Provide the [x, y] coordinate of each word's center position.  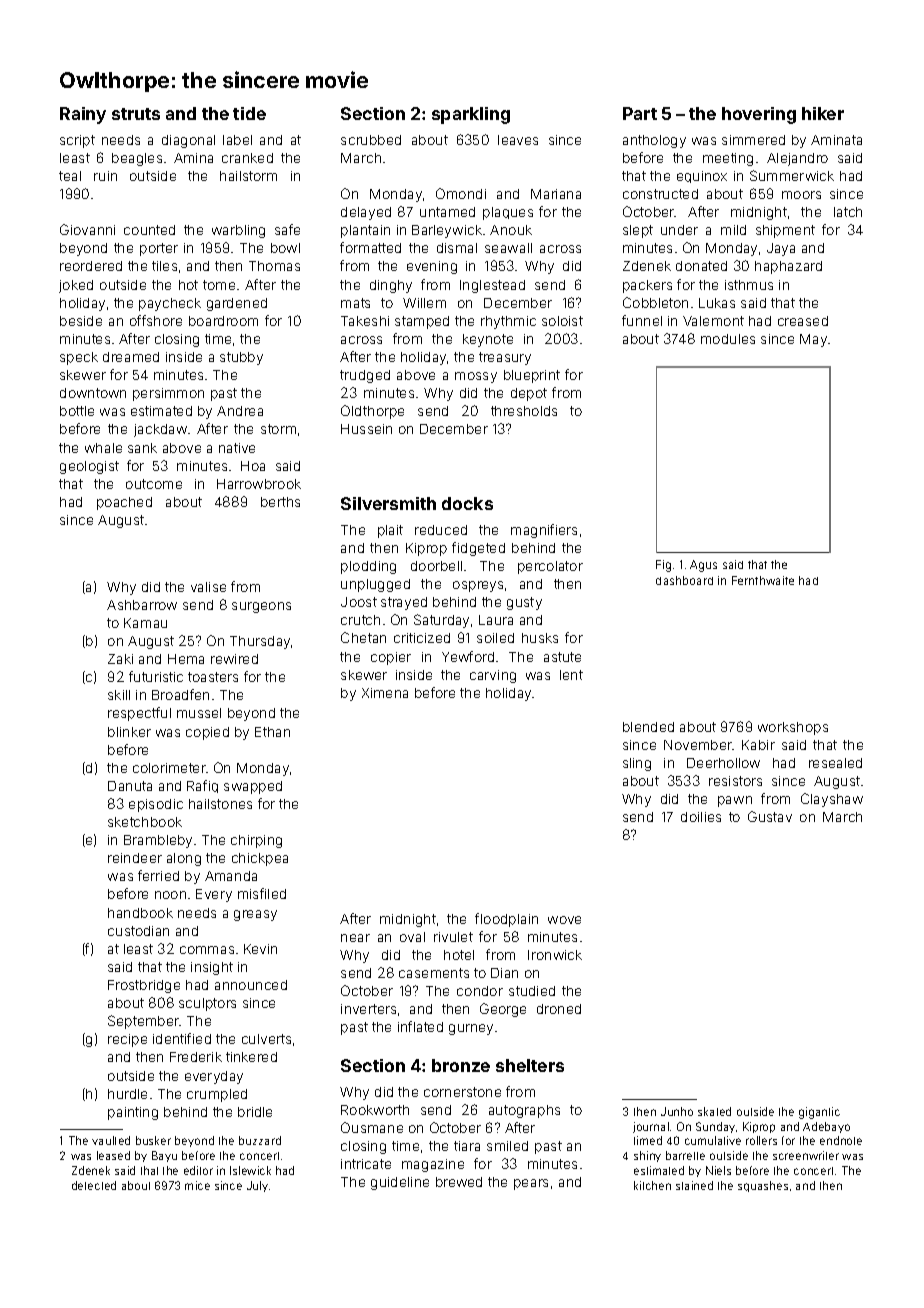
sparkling [471, 115]
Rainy [83, 115]
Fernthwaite [763, 580]
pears [531, 1184]
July [257, 1186]
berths [280, 502]
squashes [763, 1186]
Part [640, 113]
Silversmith [388, 503]
